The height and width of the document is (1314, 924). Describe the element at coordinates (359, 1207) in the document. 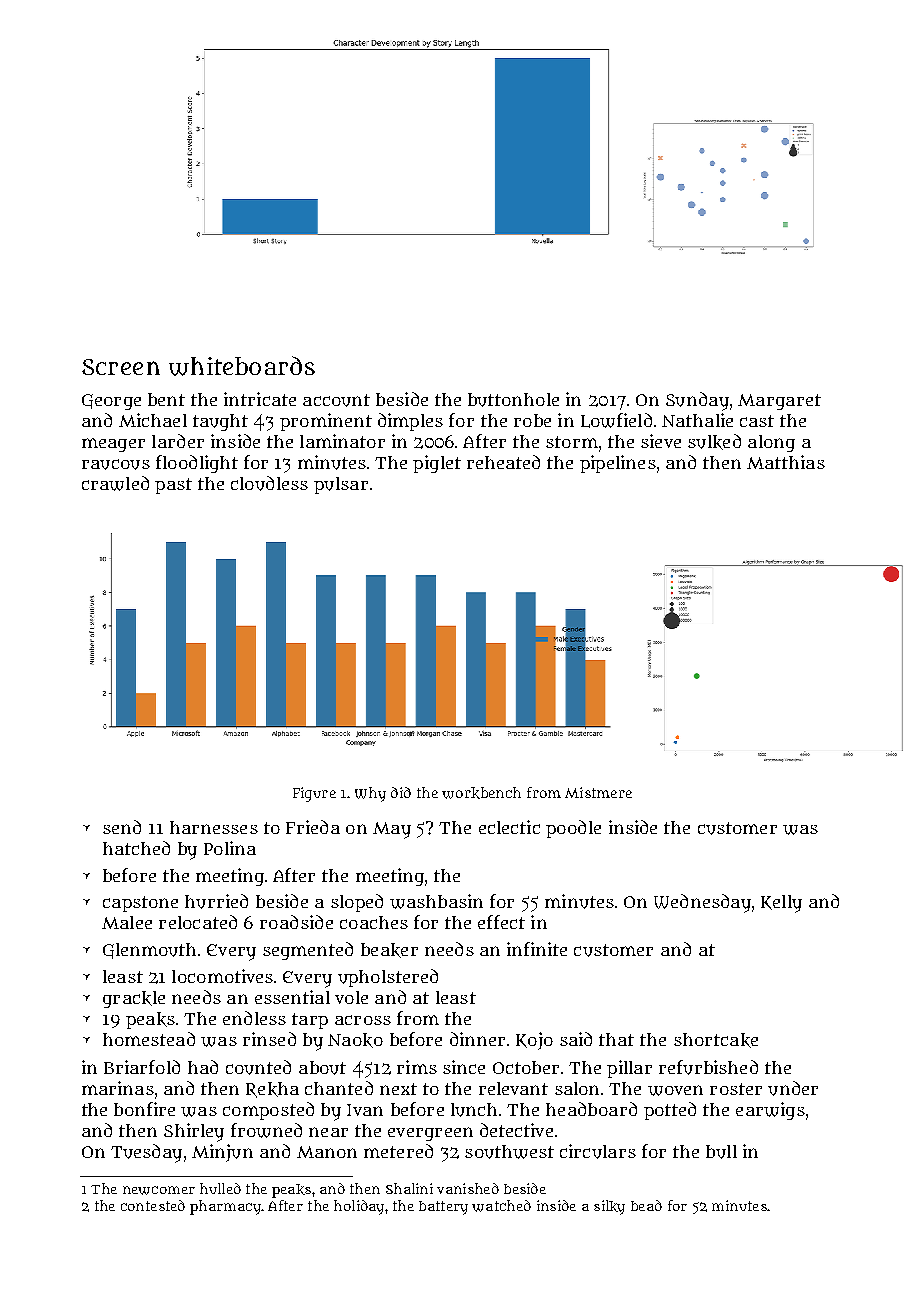

I see `holiday` at that location.
